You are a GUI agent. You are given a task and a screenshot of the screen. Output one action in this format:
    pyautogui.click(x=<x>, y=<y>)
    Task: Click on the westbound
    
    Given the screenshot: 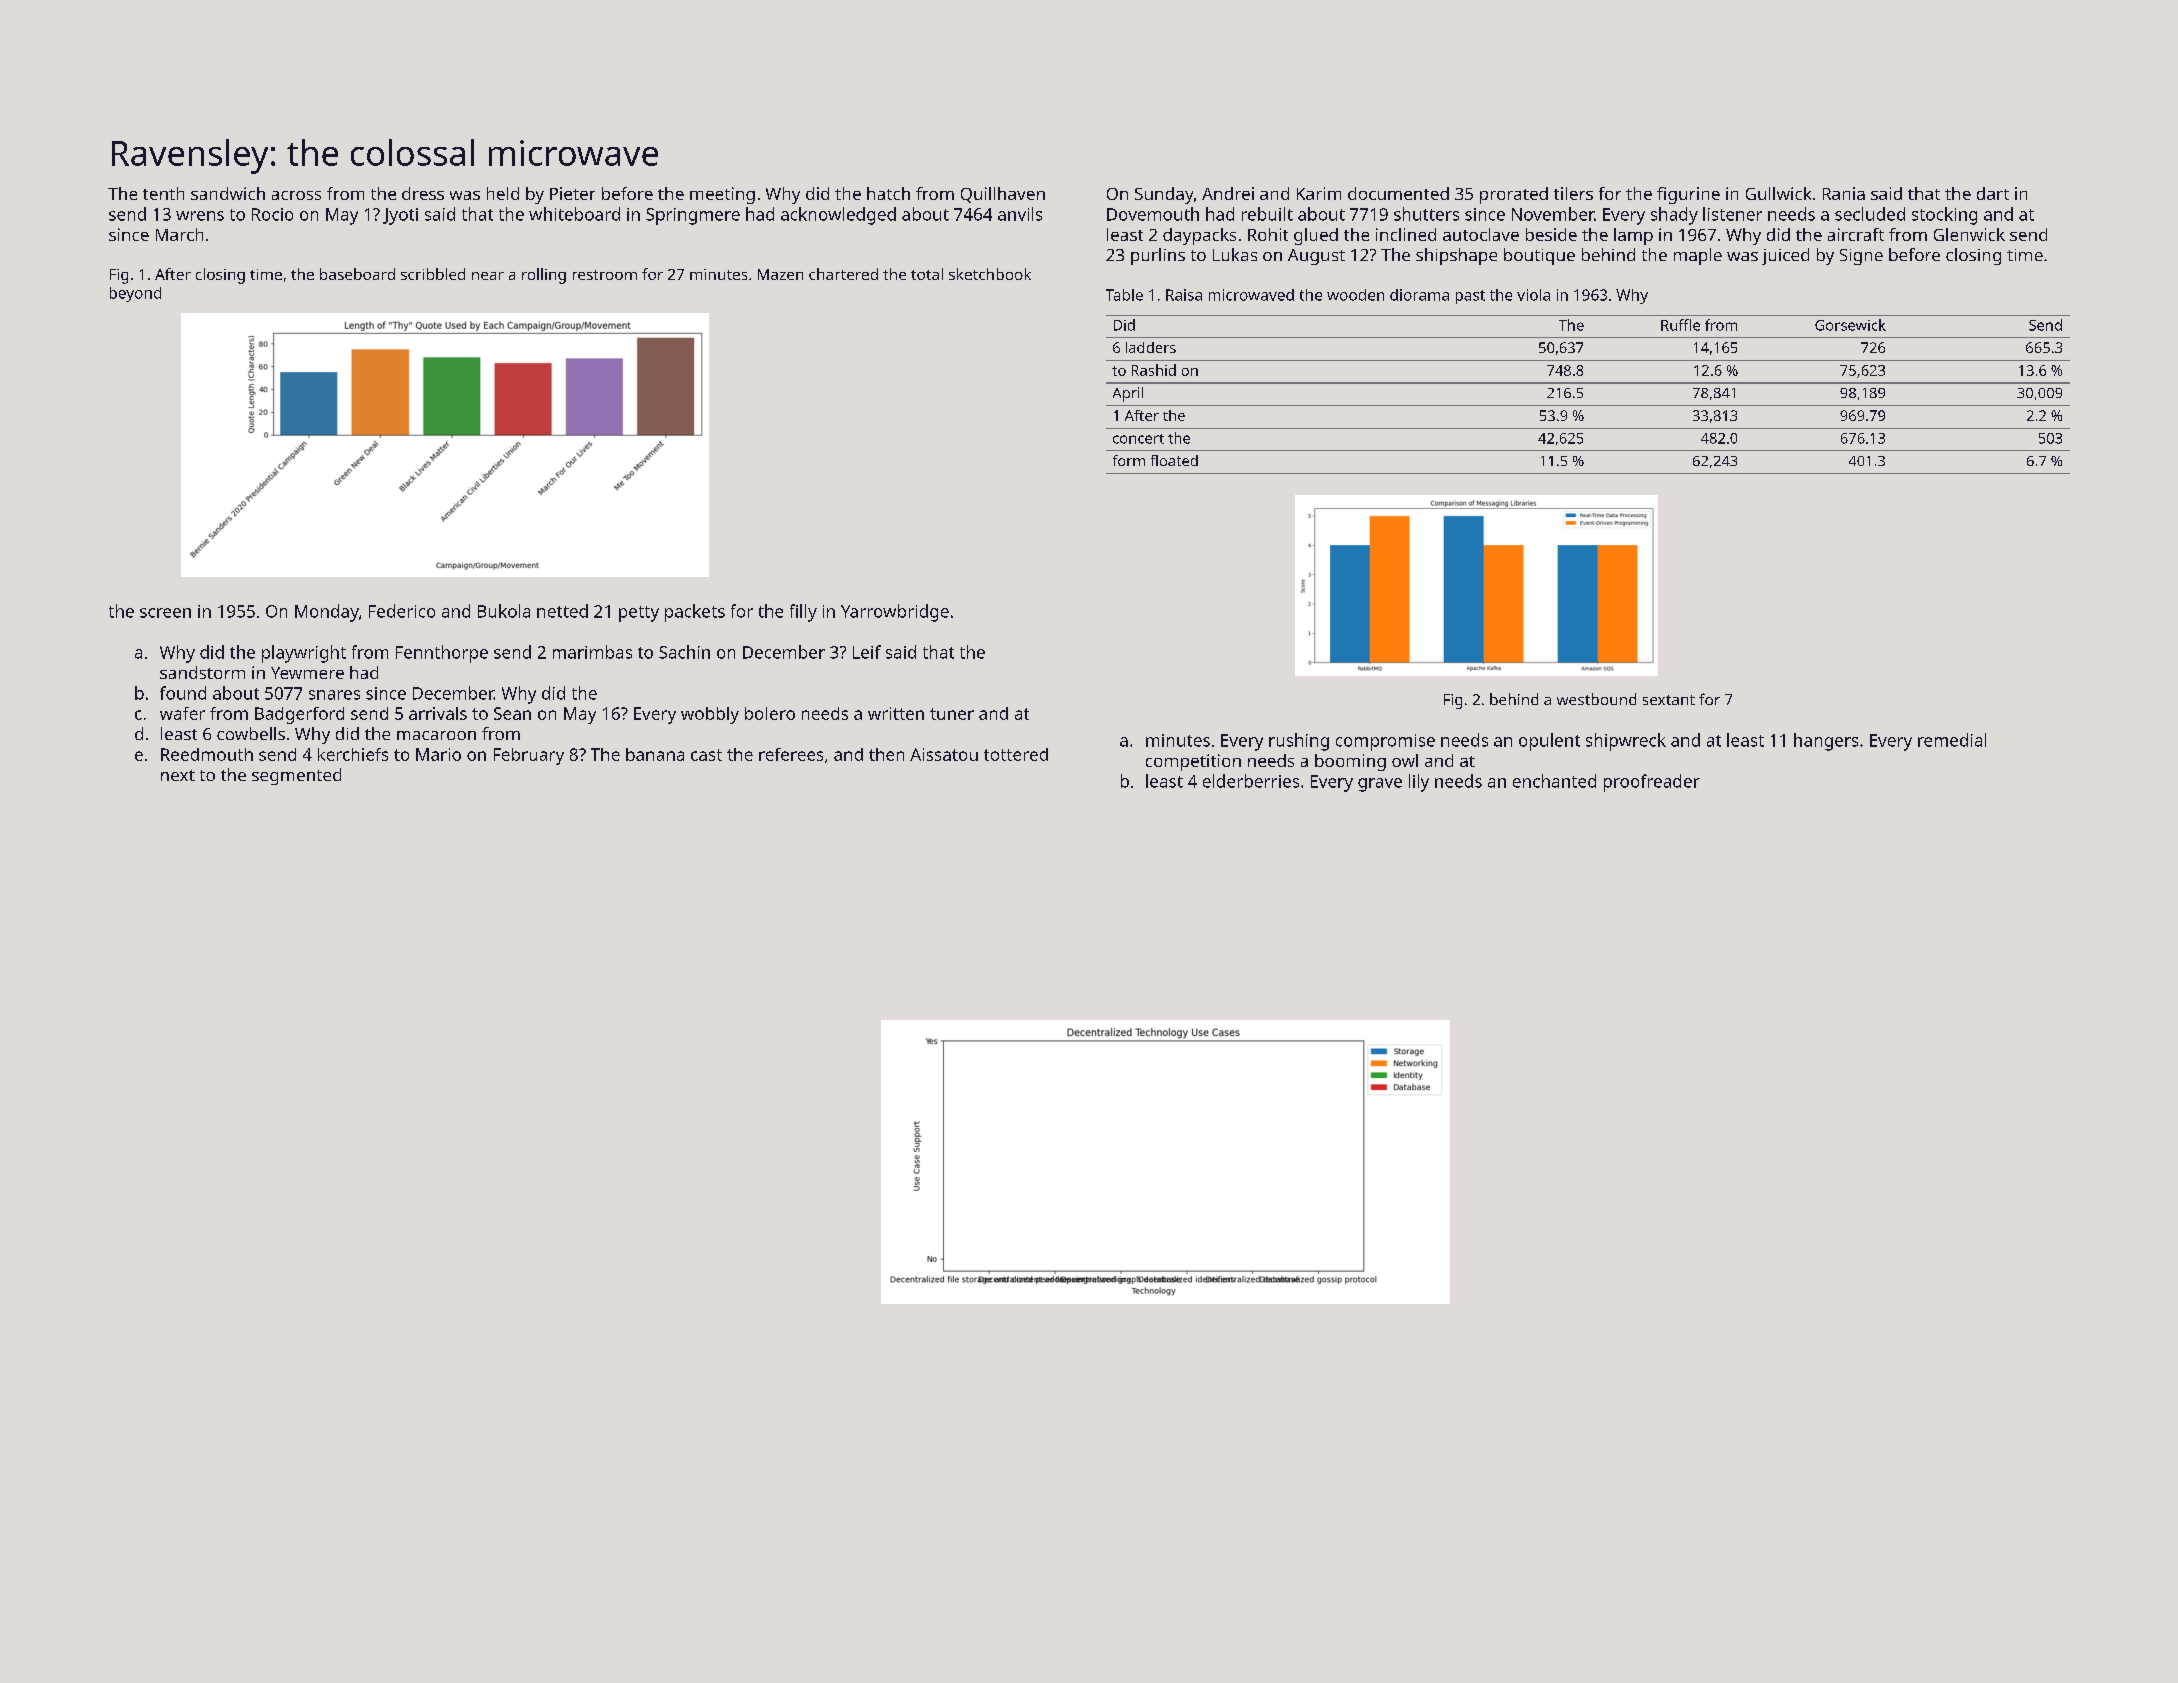 What is the action you would take?
    pyautogui.click(x=1596, y=699)
